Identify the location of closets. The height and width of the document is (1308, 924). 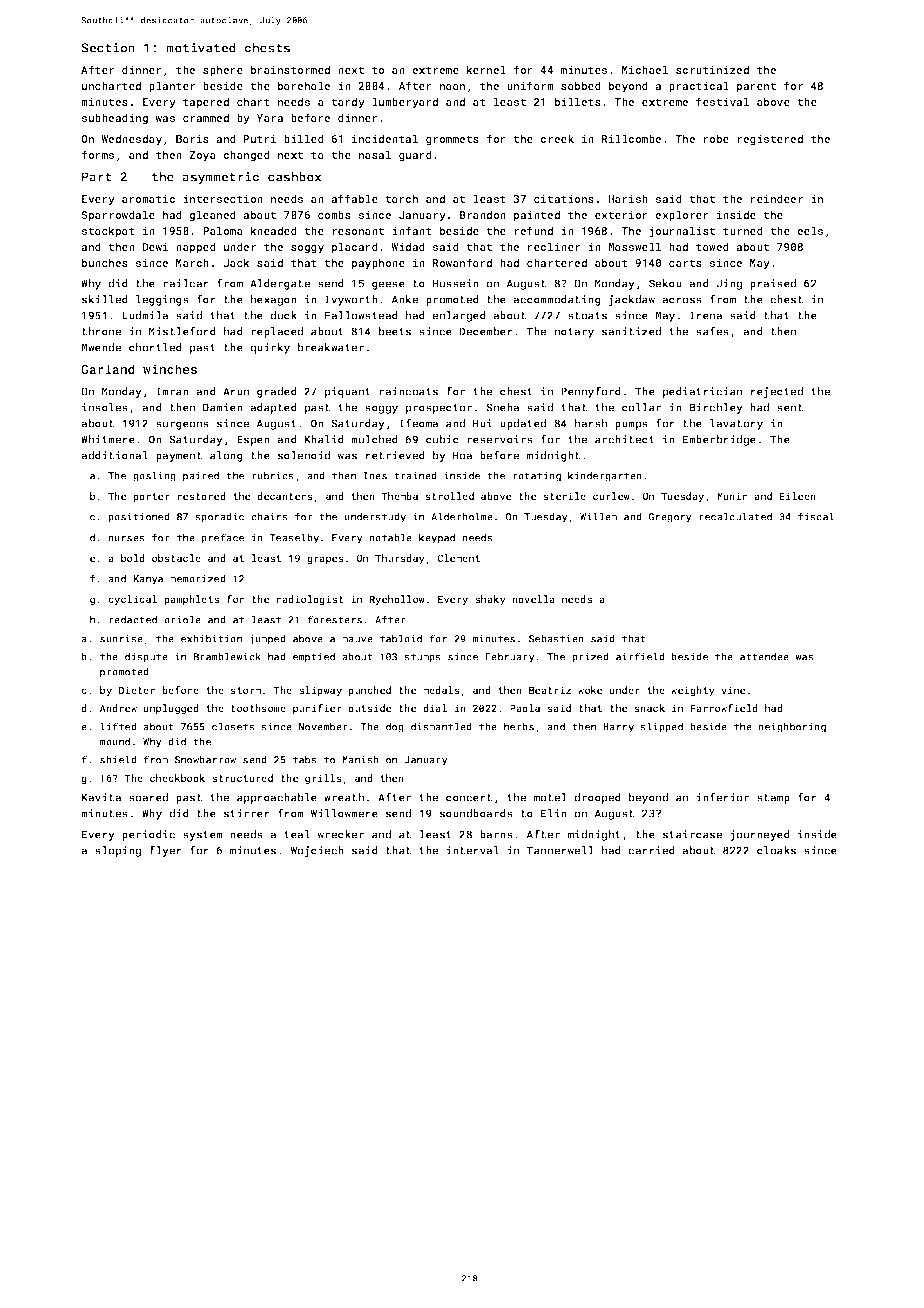
(233, 726).
